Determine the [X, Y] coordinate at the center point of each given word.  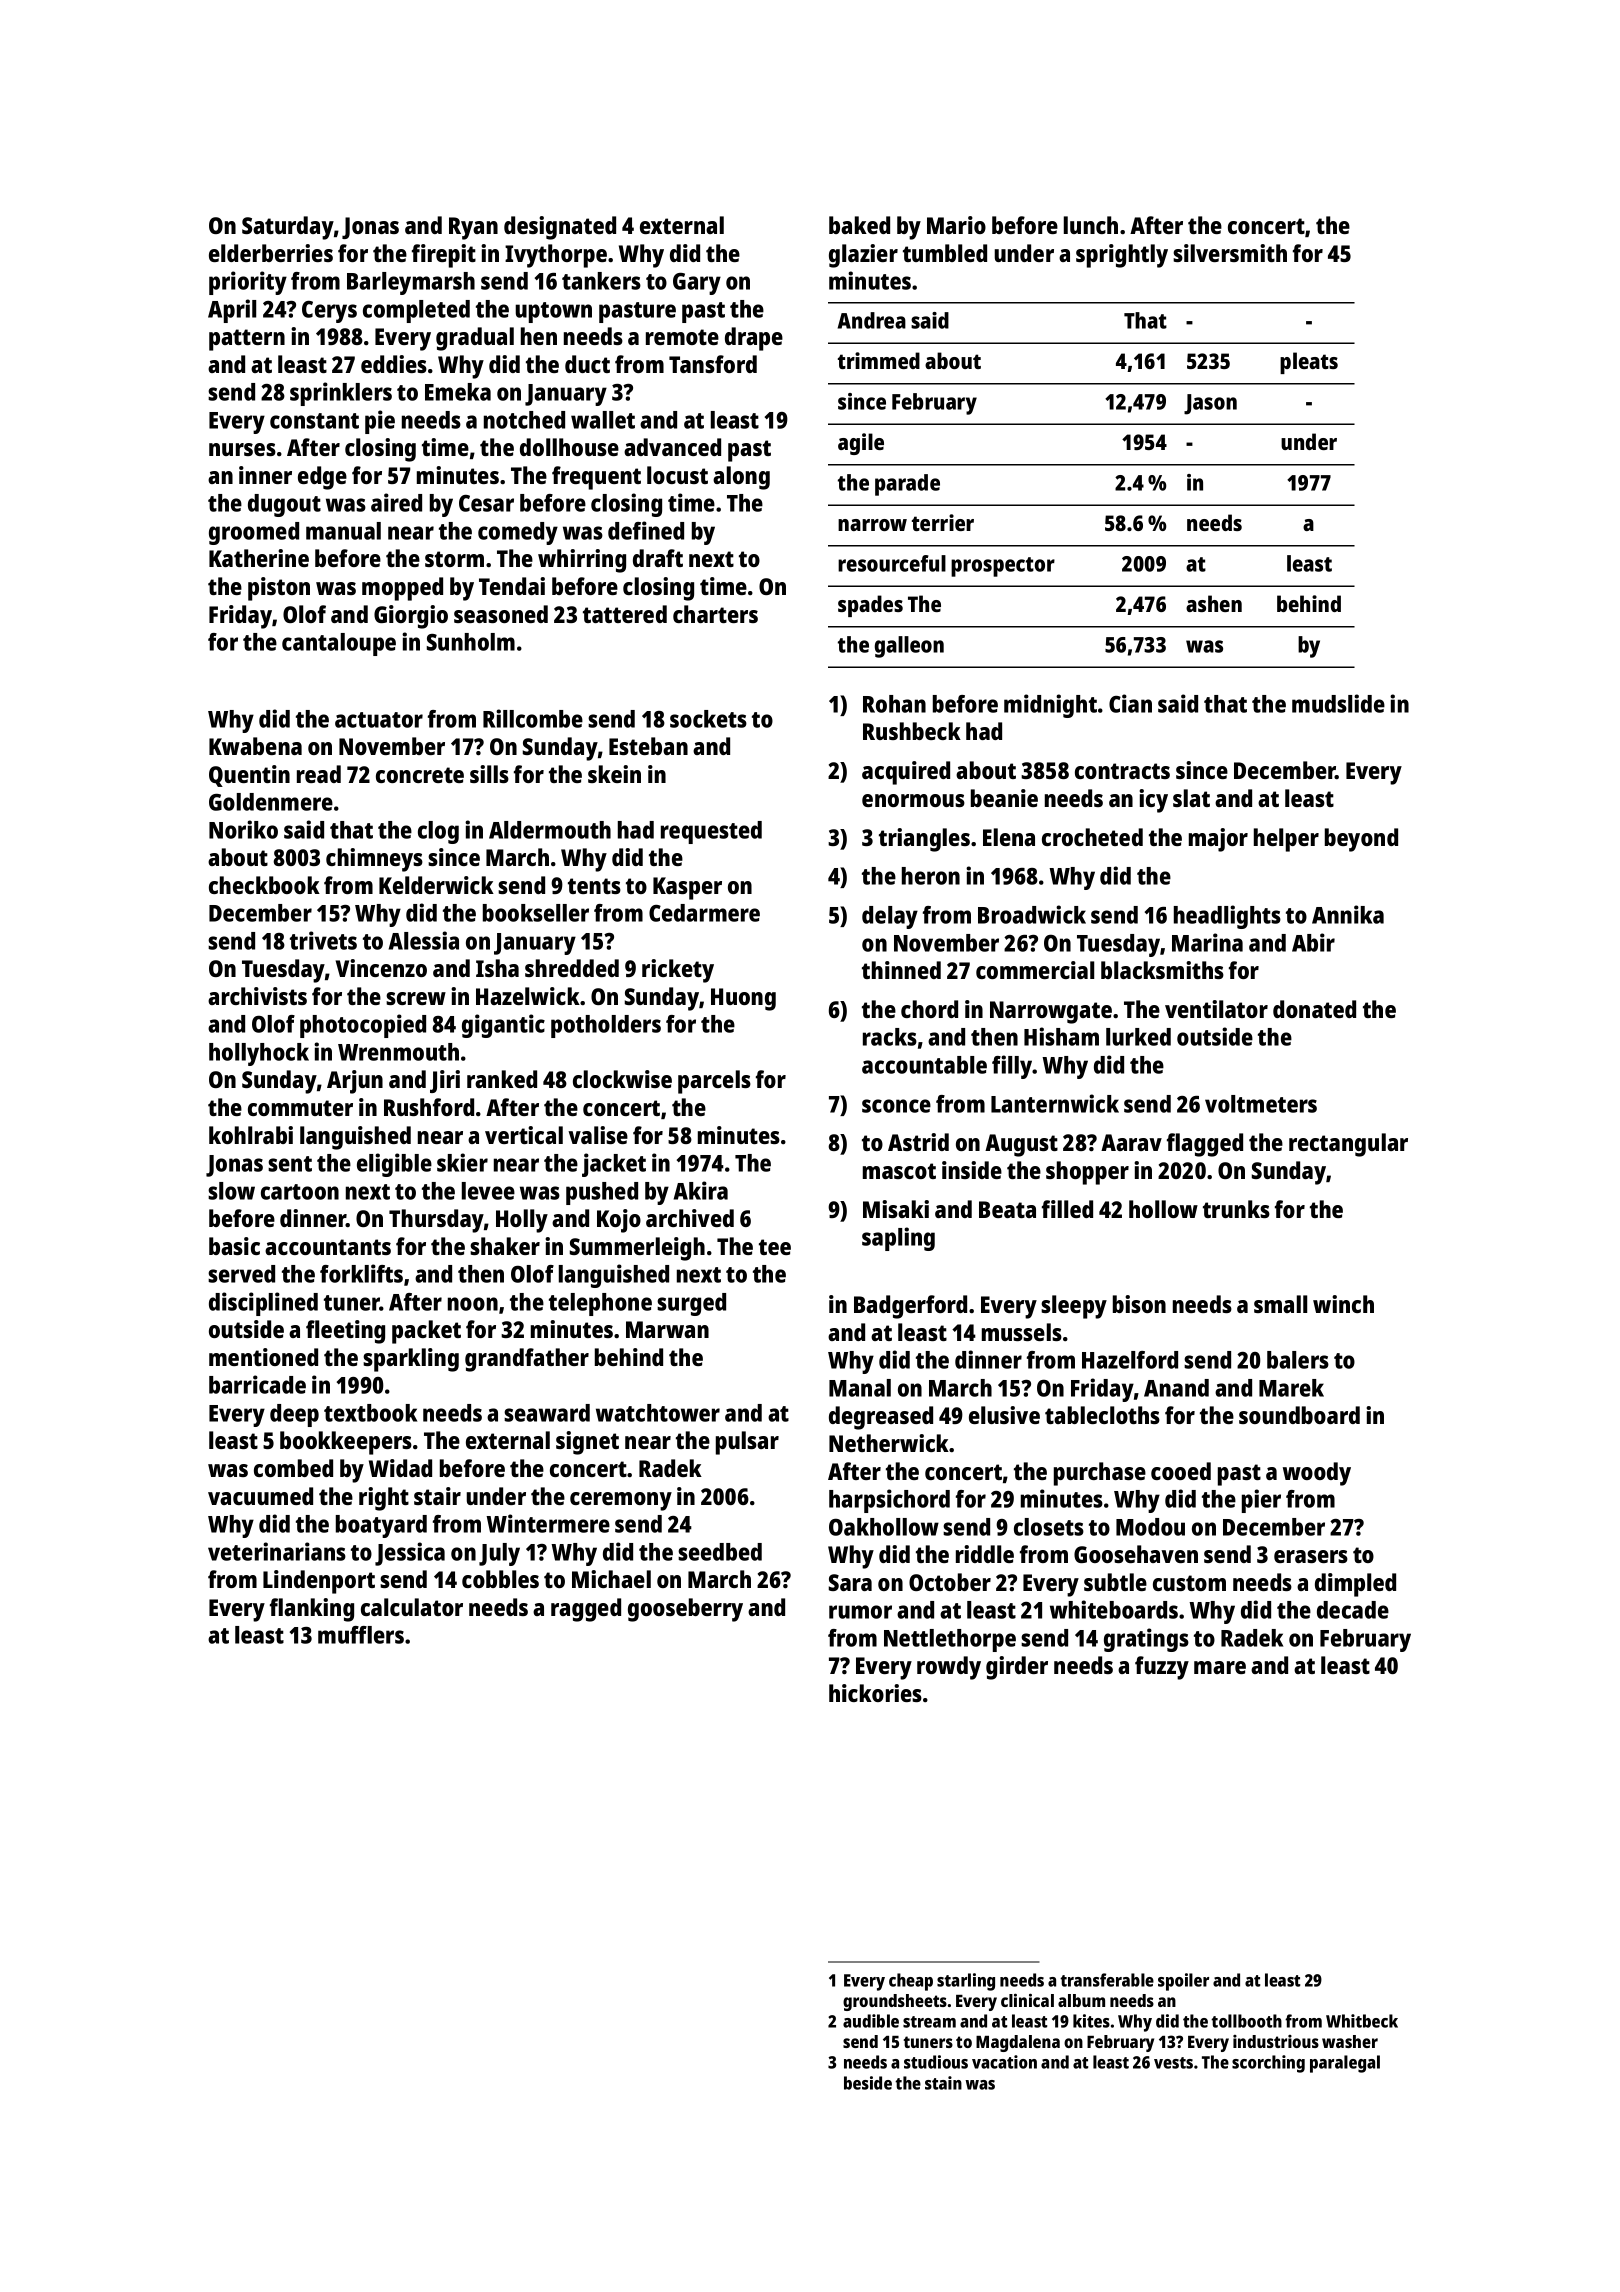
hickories [875, 1693]
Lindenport [319, 1582]
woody [1317, 1474]
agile [861, 444]
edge [322, 478]
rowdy [949, 1668]
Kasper [687, 888]
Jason [1210, 404]
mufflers [361, 1635]
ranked [502, 1079]
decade [1353, 1610]
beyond [1361, 840]
